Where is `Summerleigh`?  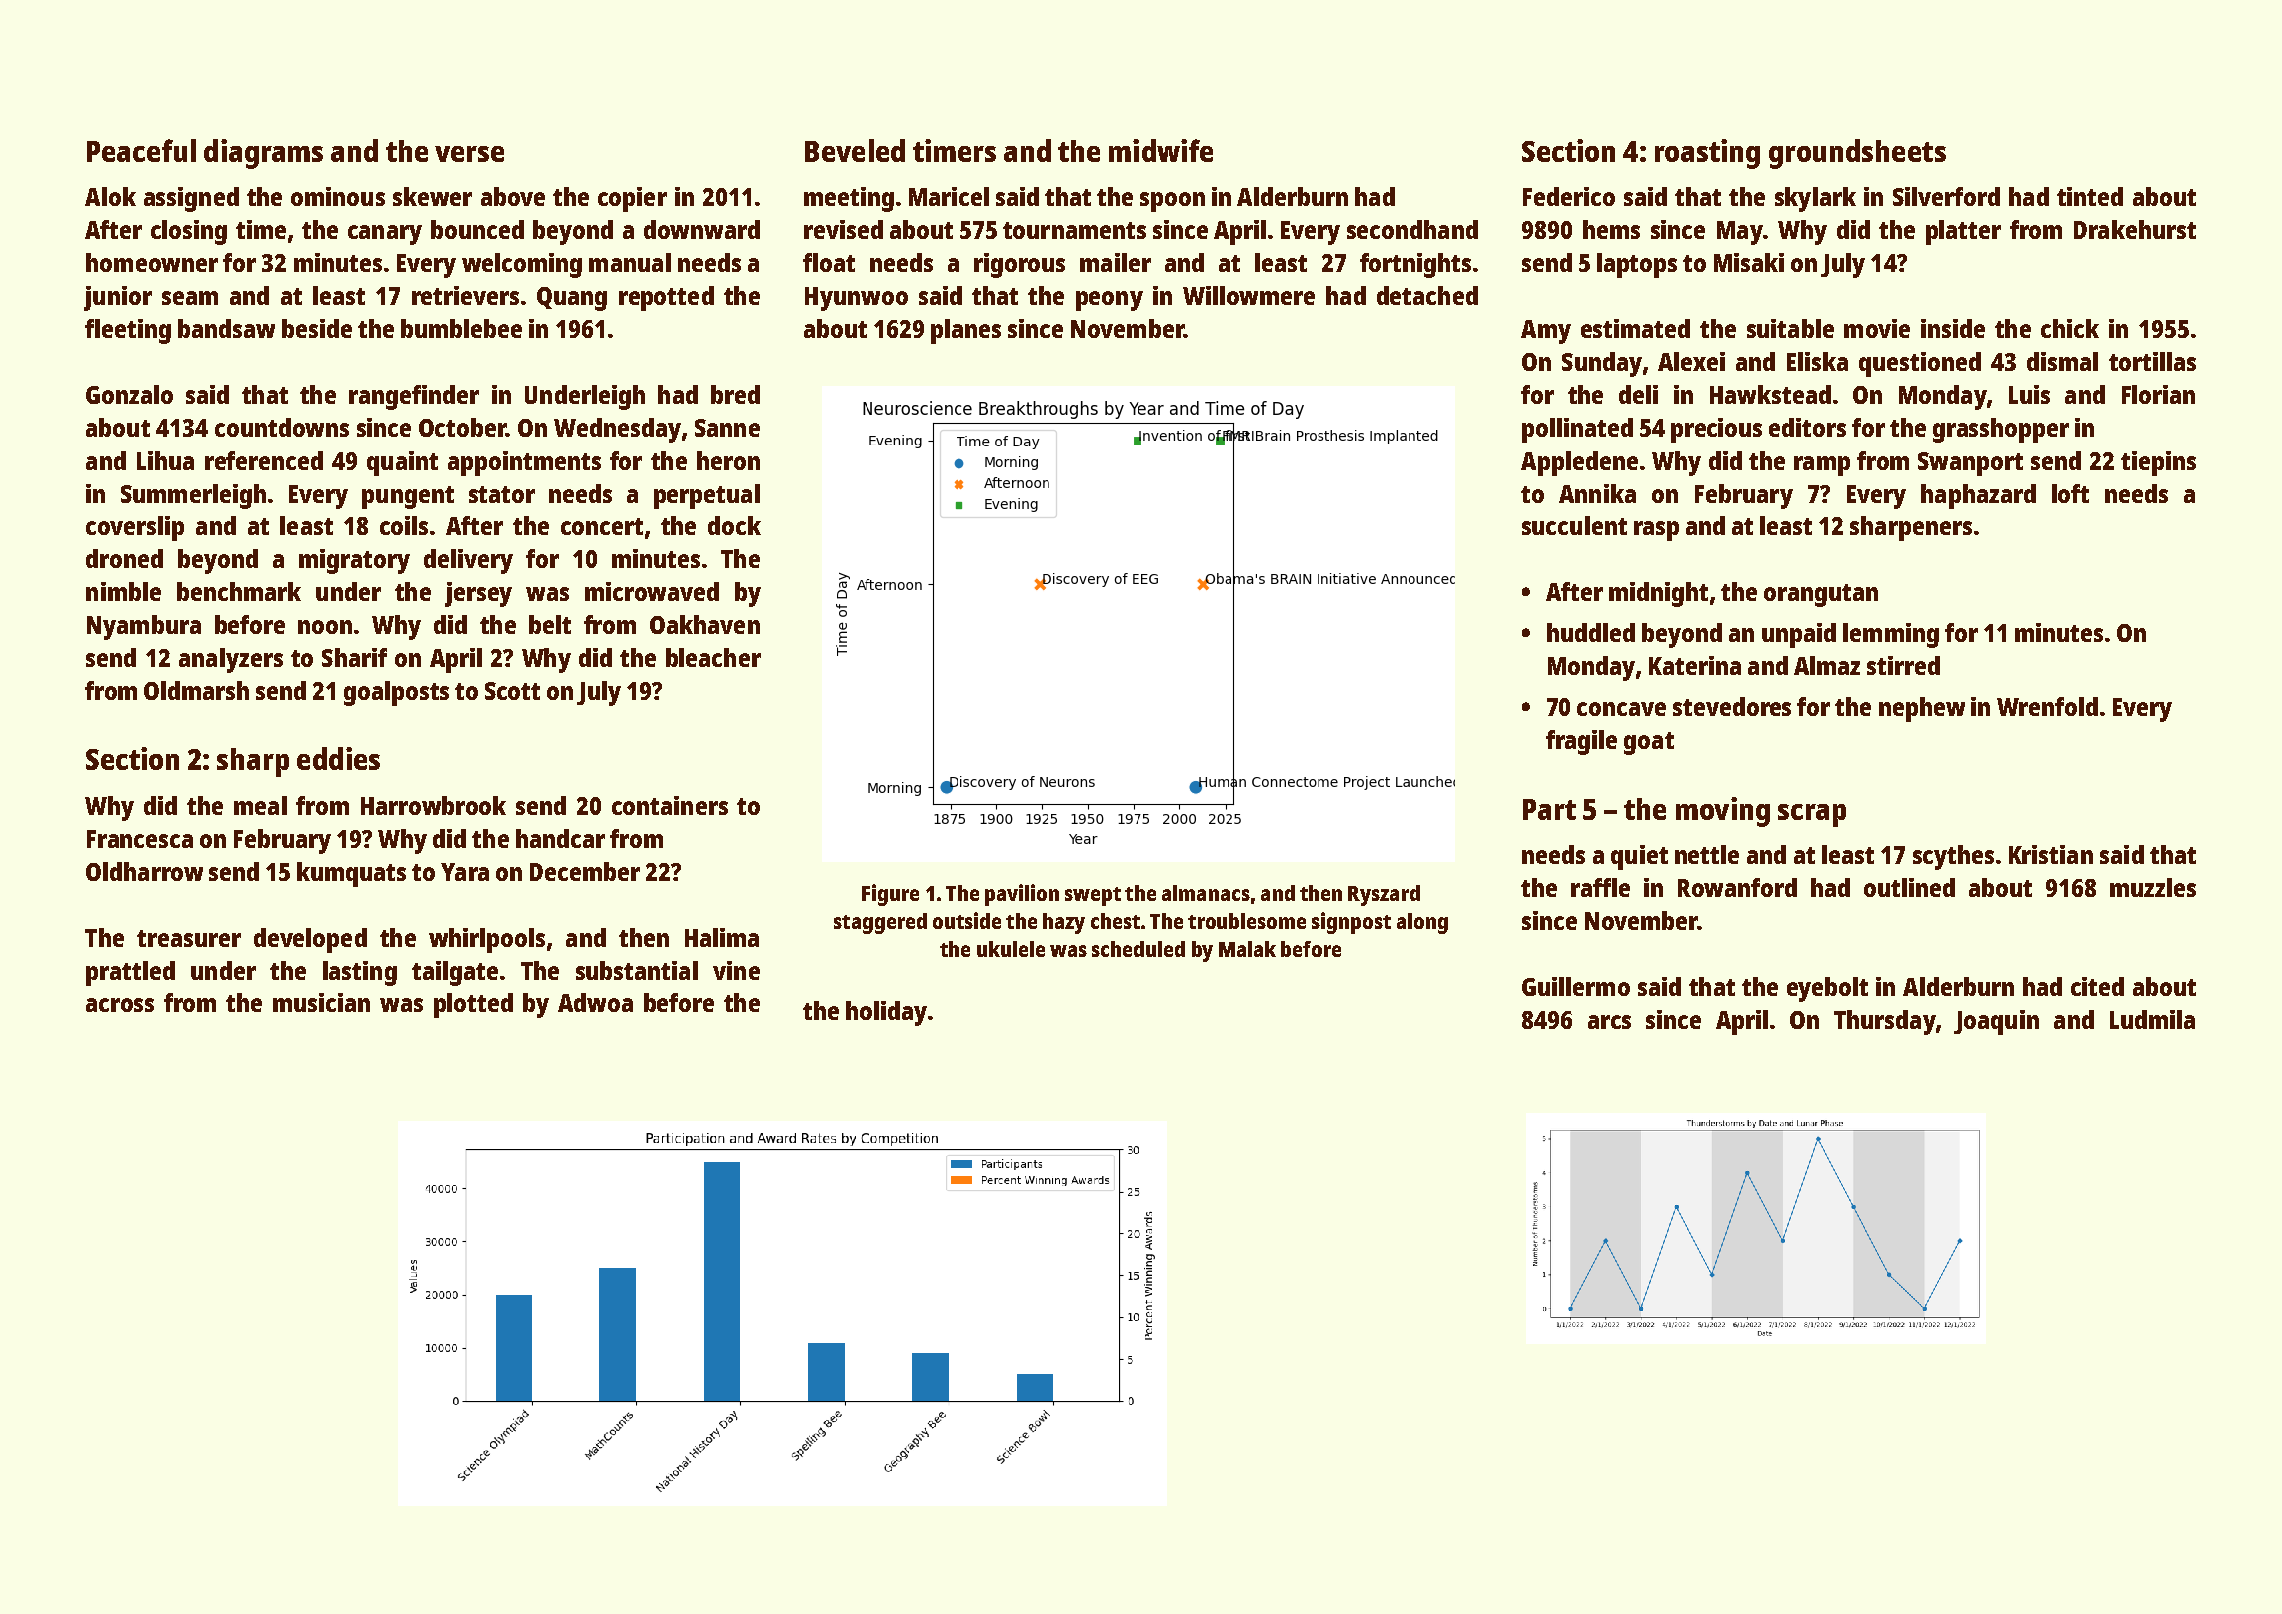
Summerleigh is located at coordinates (193, 496).
